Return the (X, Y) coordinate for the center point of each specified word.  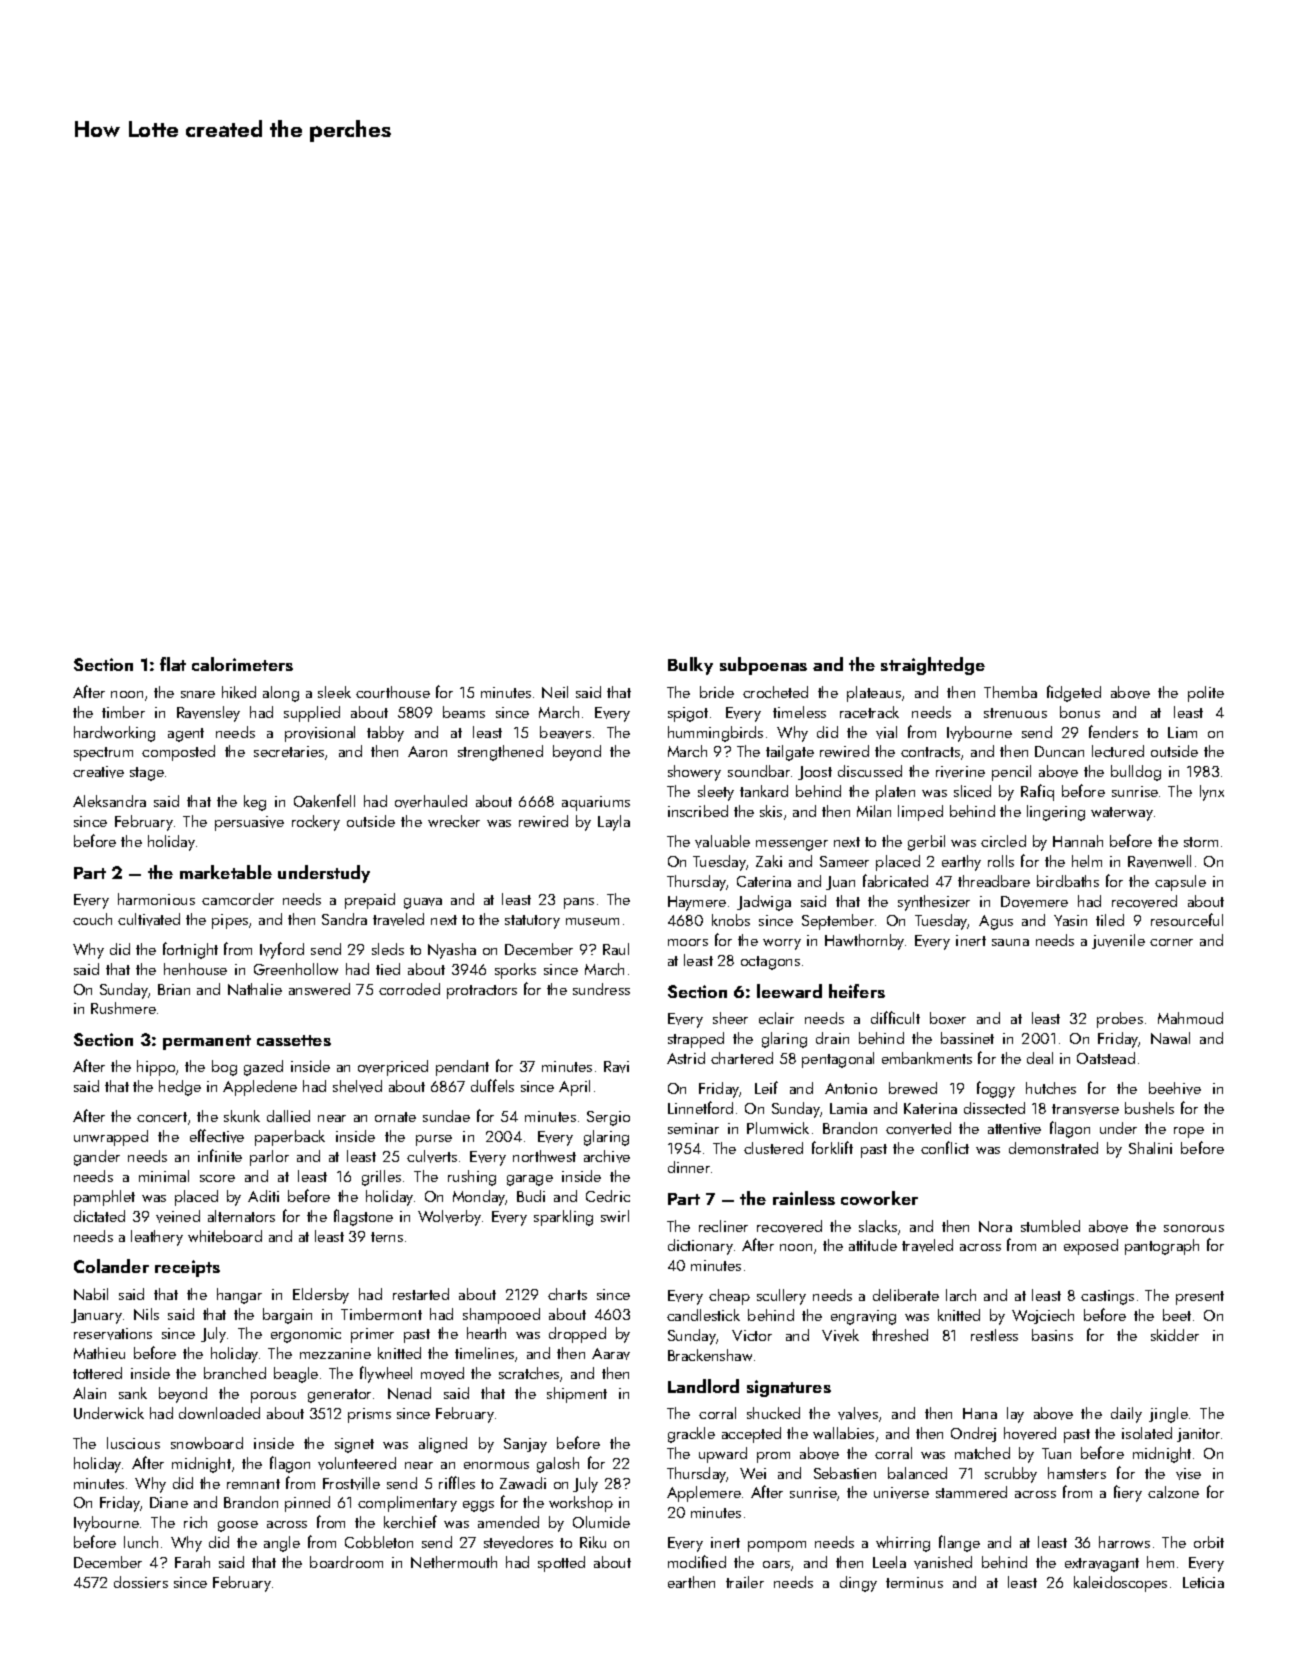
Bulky (690, 666)
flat (173, 664)
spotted (561, 1564)
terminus (914, 1582)
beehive (1175, 1088)
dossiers (141, 1582)
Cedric (608, 1196)
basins (1052, 1335)
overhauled (431, 801)
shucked (773, 1413)
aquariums (596, 803)
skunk (242, 1116)
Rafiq (1037, 792)
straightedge (933, 666)
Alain (89, 1393)
